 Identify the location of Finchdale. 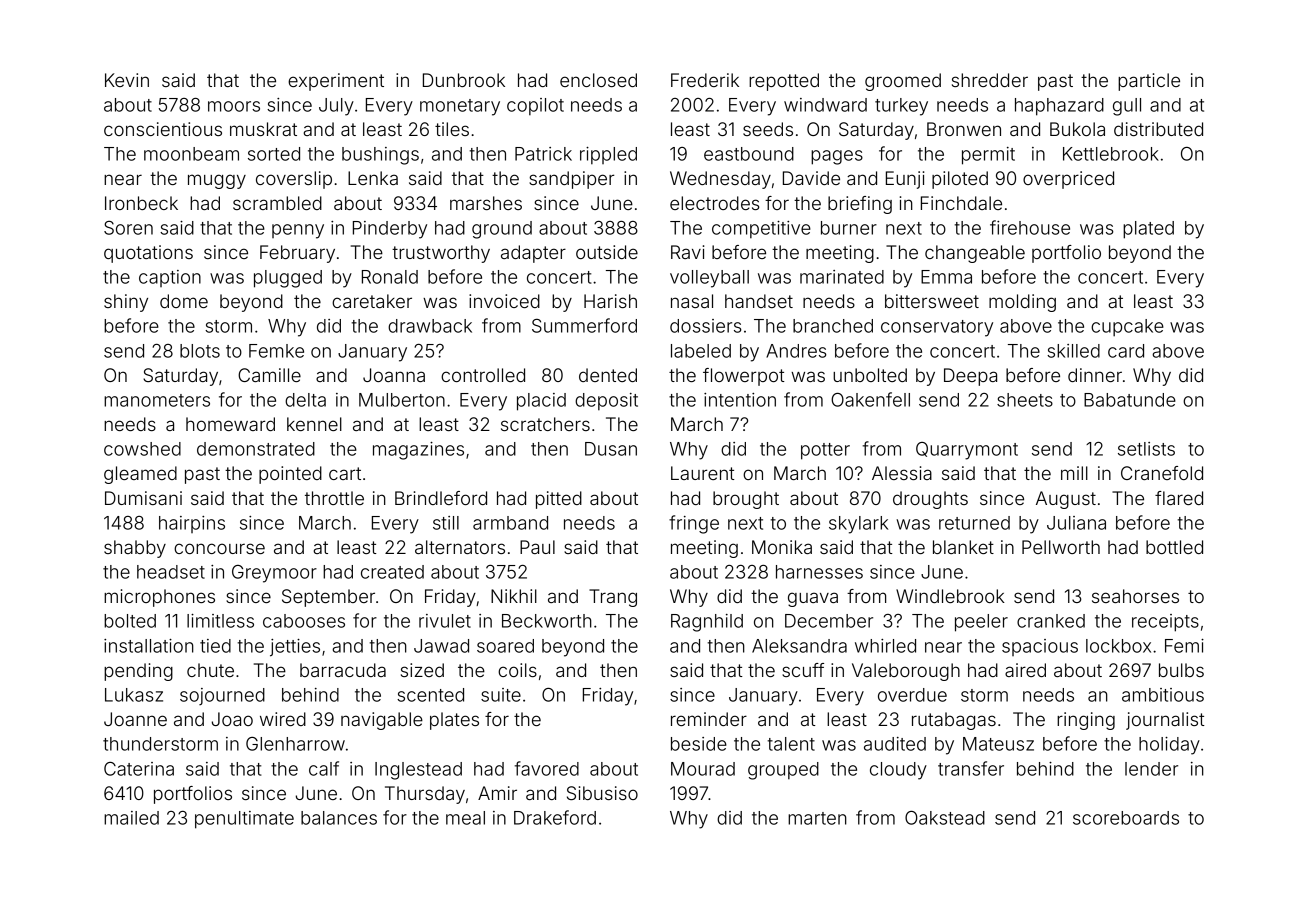
(961, 203).
